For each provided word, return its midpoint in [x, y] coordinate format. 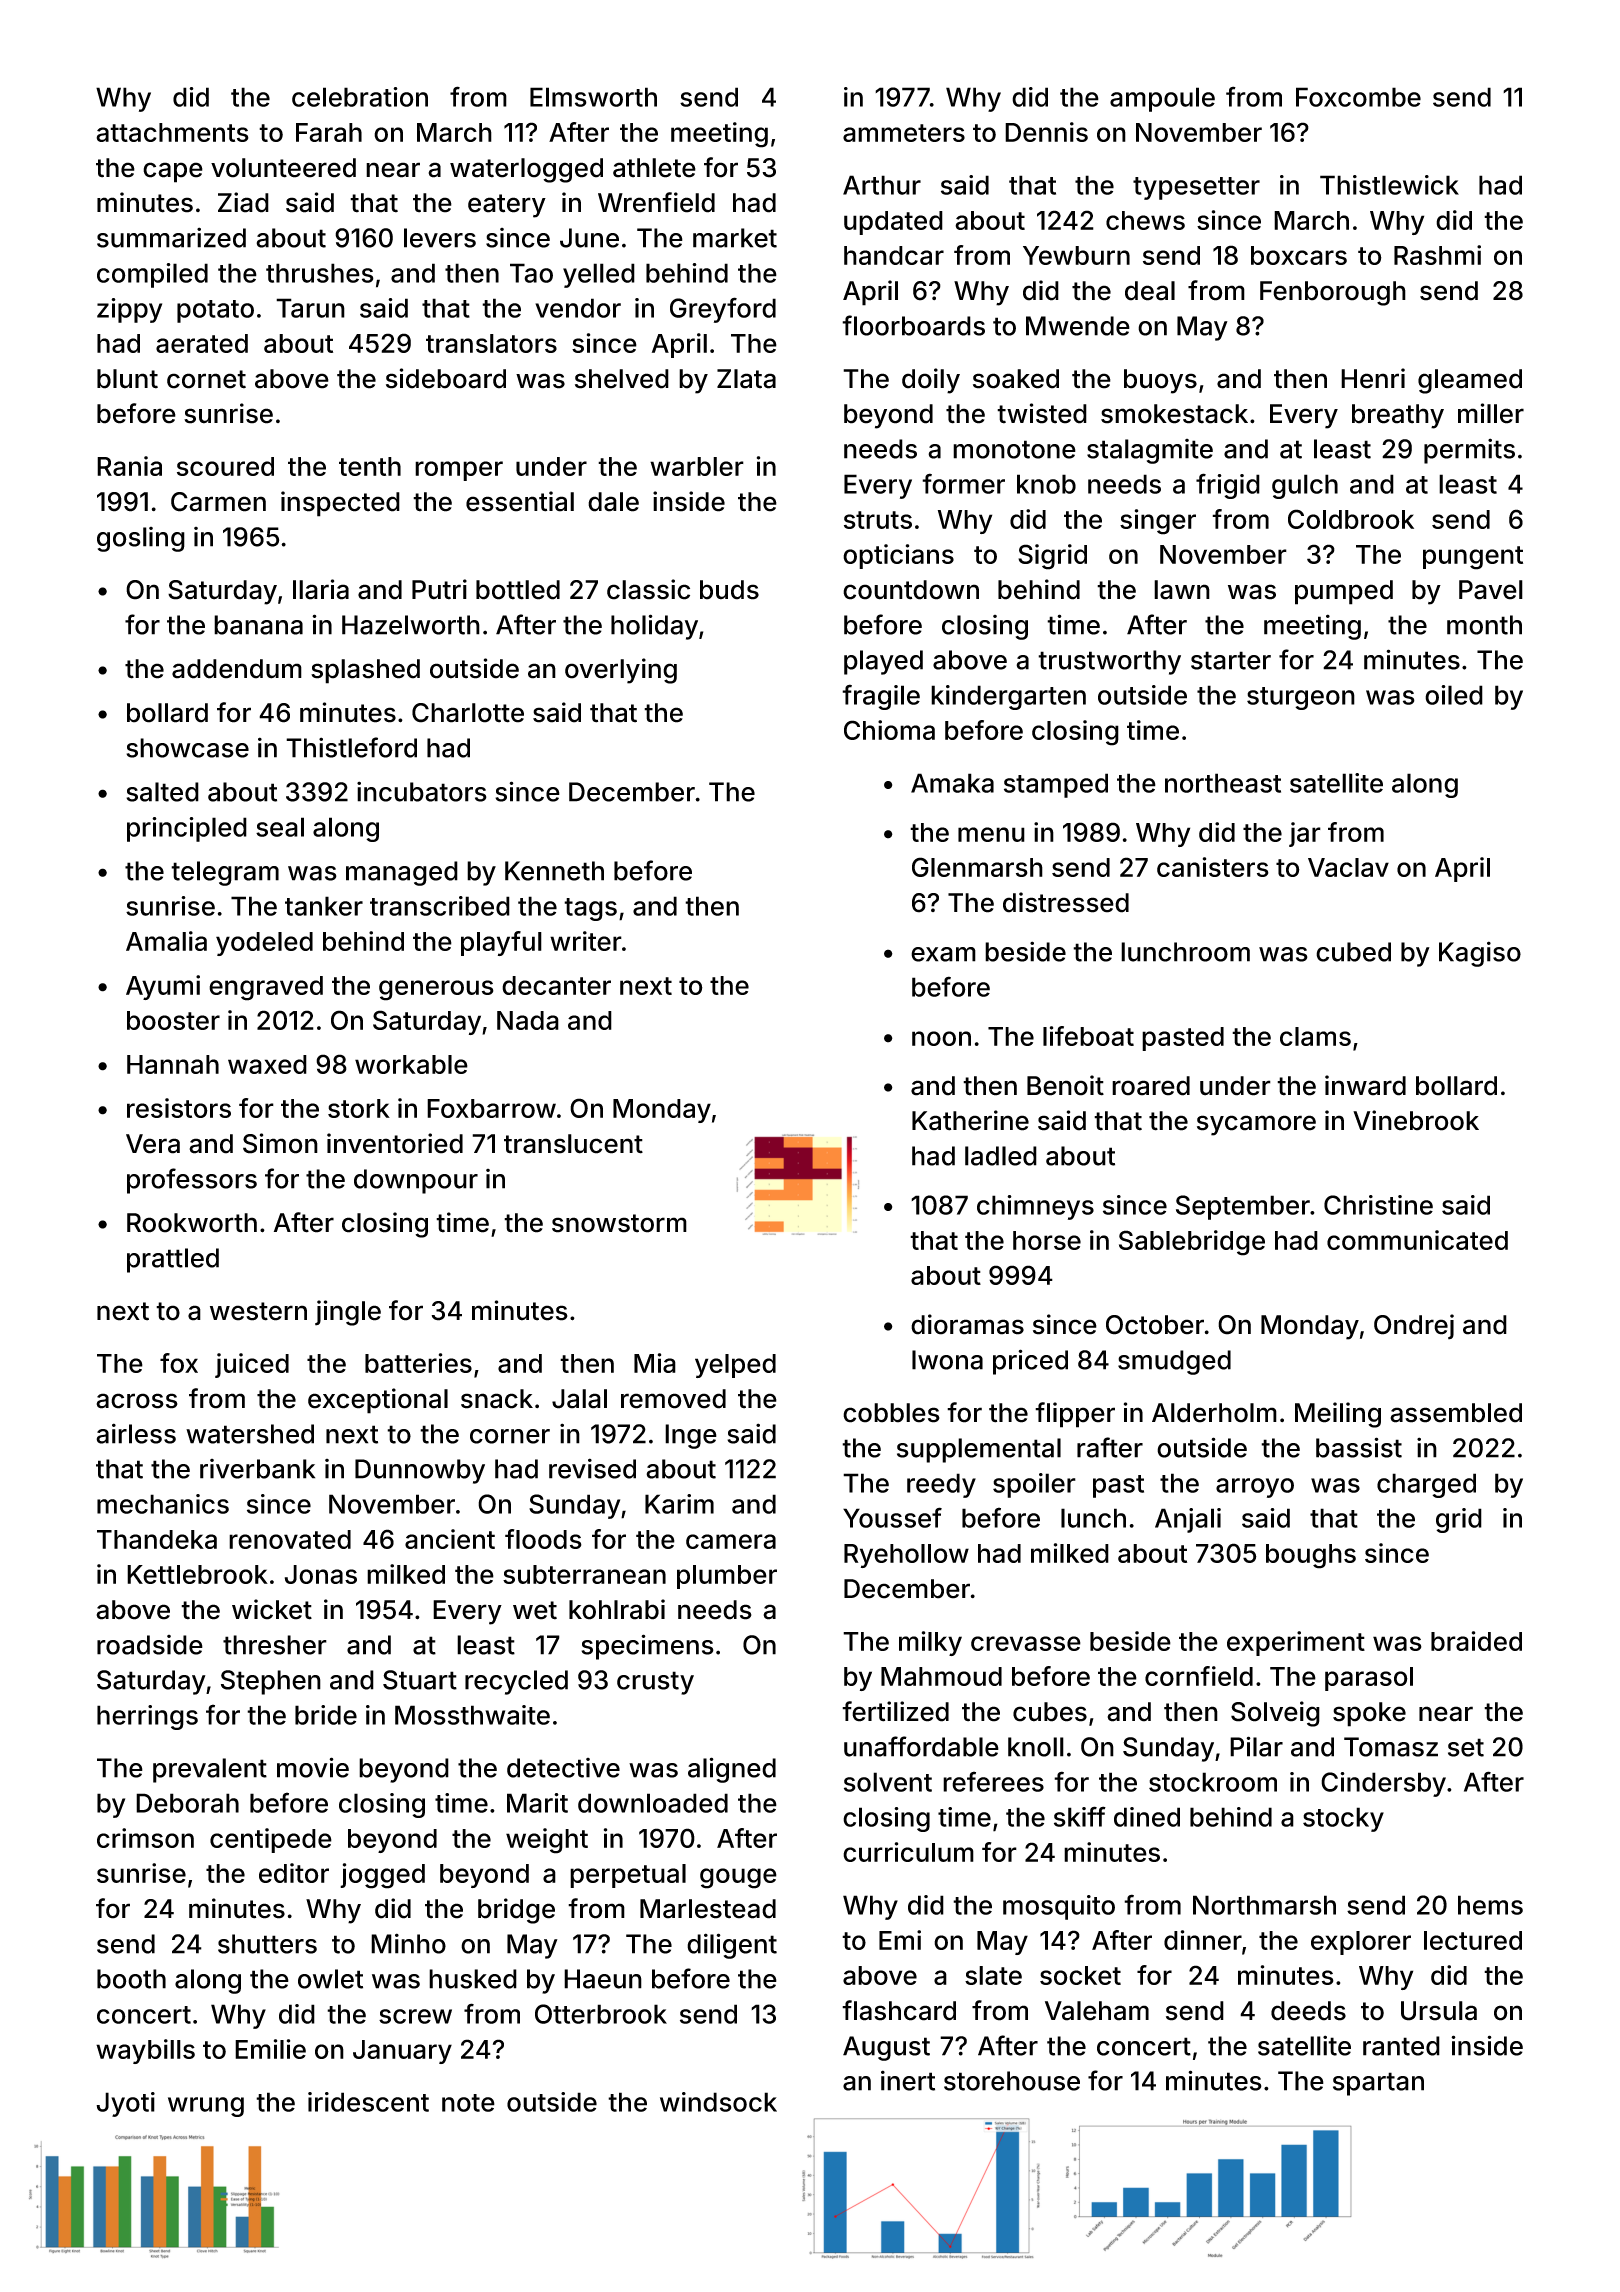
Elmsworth [593, 97]
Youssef [892, 1517]
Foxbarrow [491, 1108]
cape [173, 172]
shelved [622, 379]
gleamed [1470, 381]
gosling [141, 539]
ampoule [1162, 99]
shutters [267, 1944]
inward [1365, 1085]
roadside [150, 1645]
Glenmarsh [977, 867]
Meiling [1338, 1415]
